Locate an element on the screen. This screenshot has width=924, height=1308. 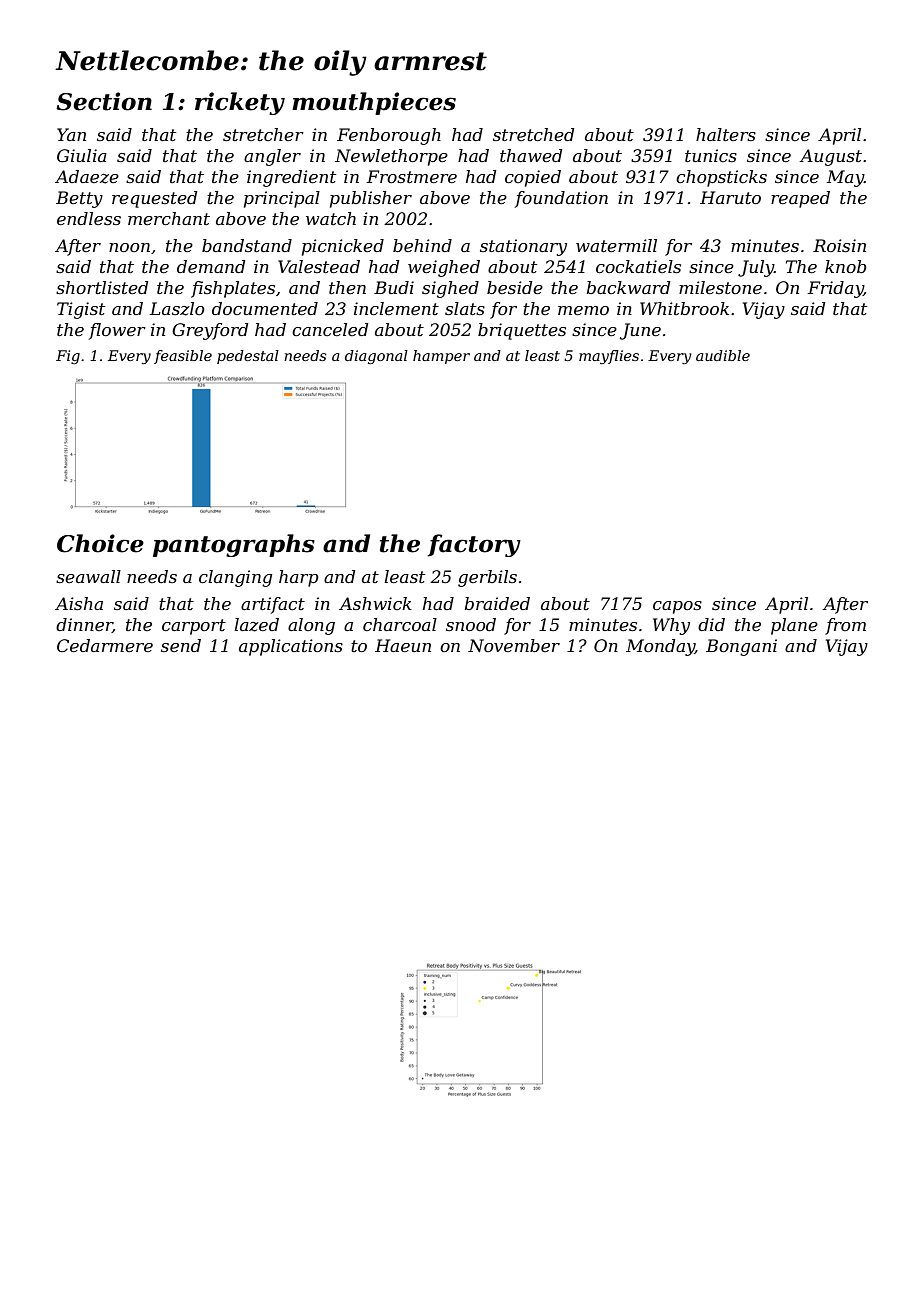
audible is located at coordinates (723, 355).
